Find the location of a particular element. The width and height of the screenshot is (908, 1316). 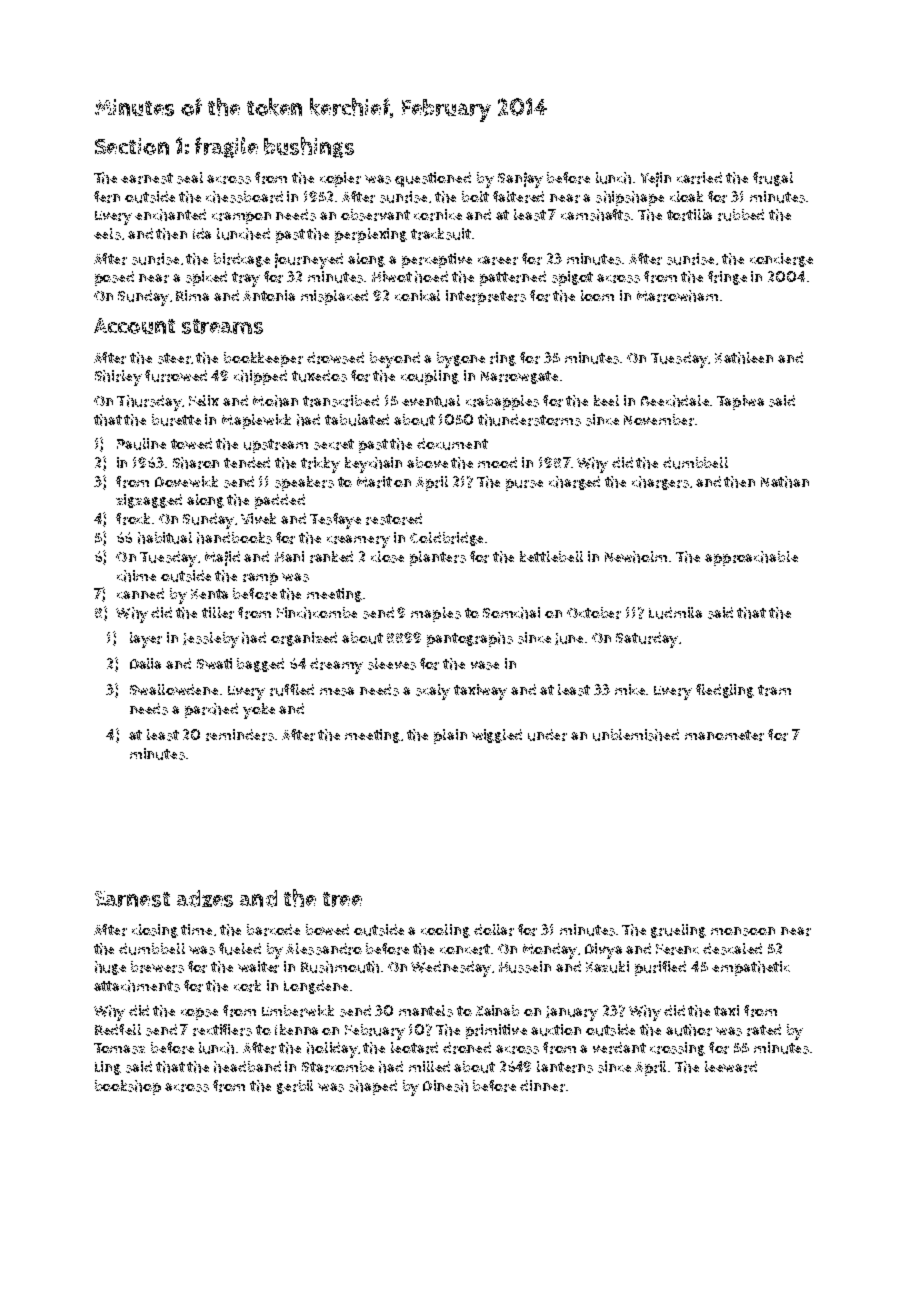

Sharon is located at coordinates (196, 463).
